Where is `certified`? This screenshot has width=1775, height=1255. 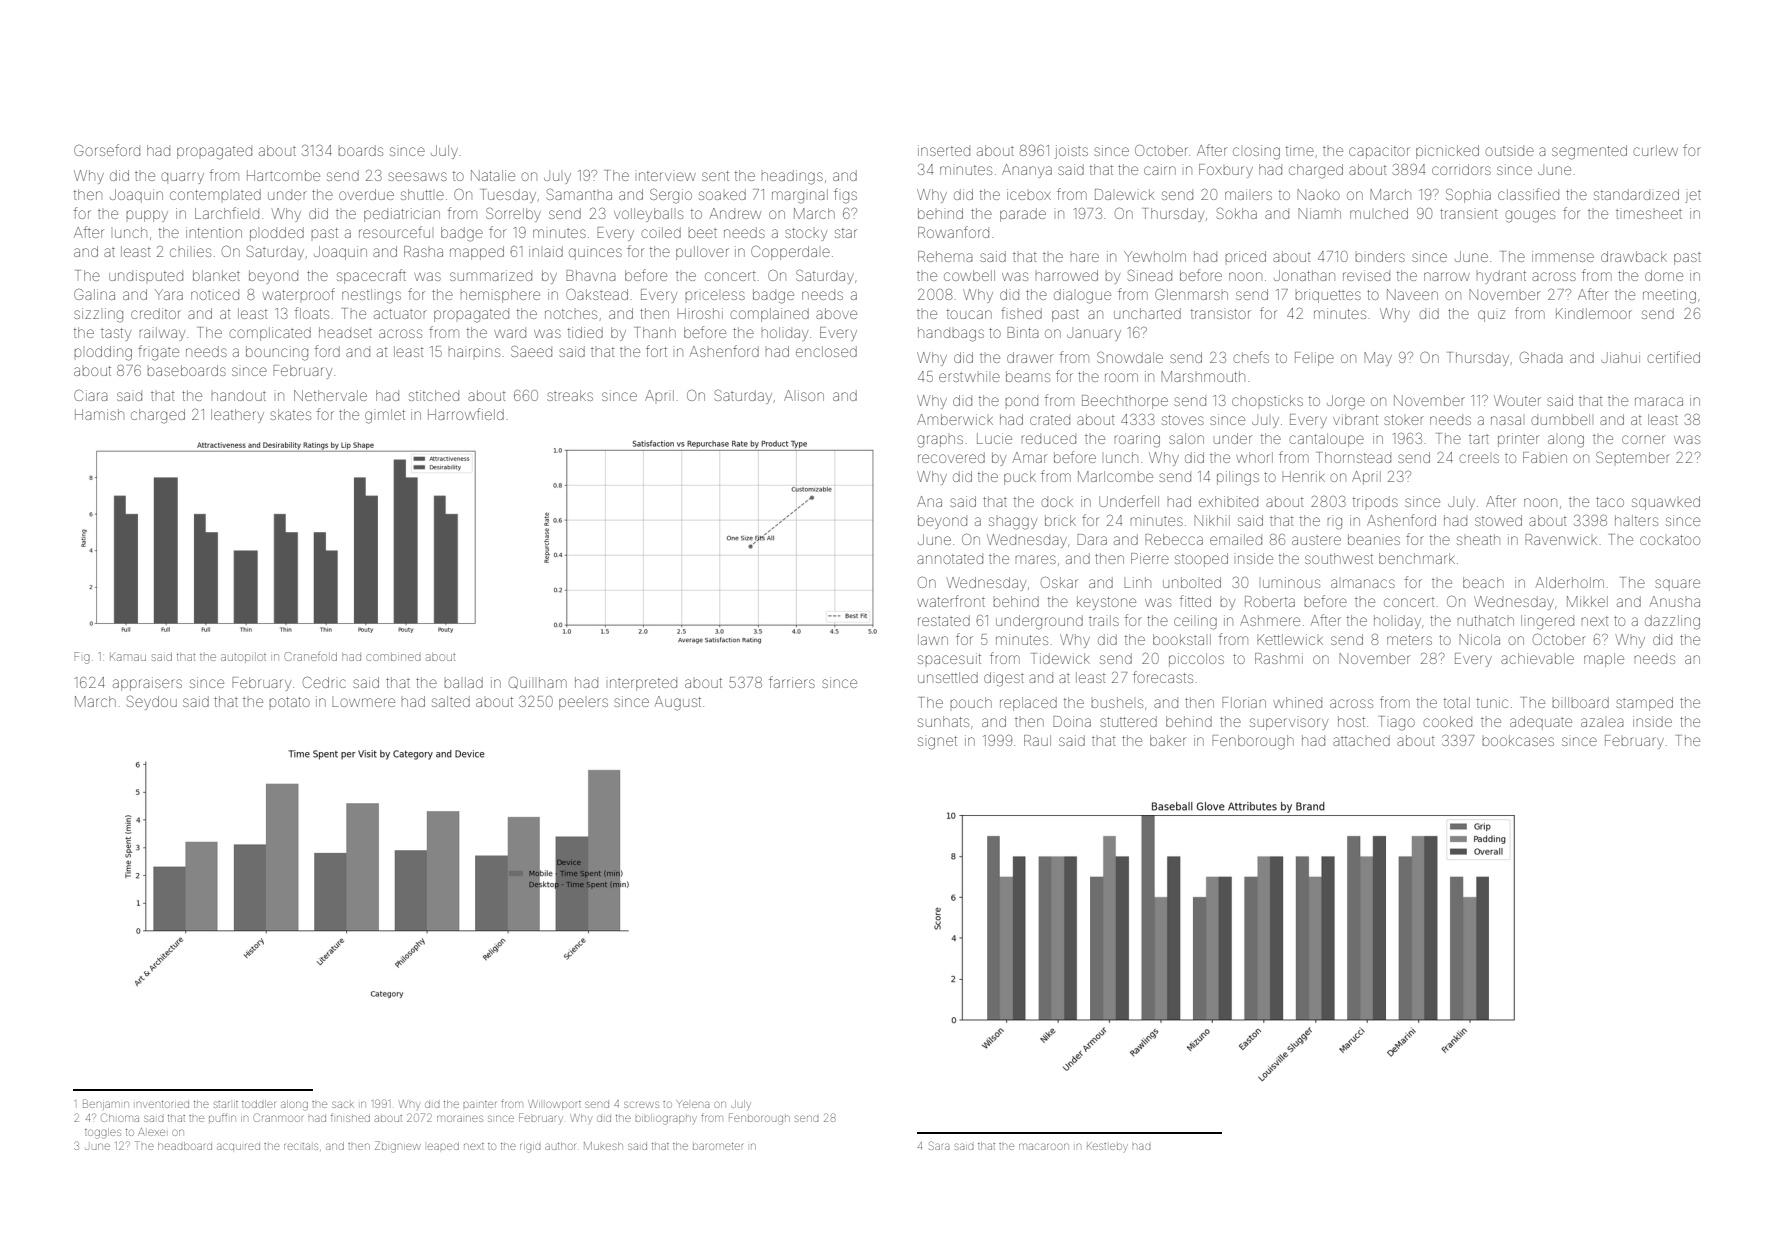 certified is located at coordinates (1673, 357).
